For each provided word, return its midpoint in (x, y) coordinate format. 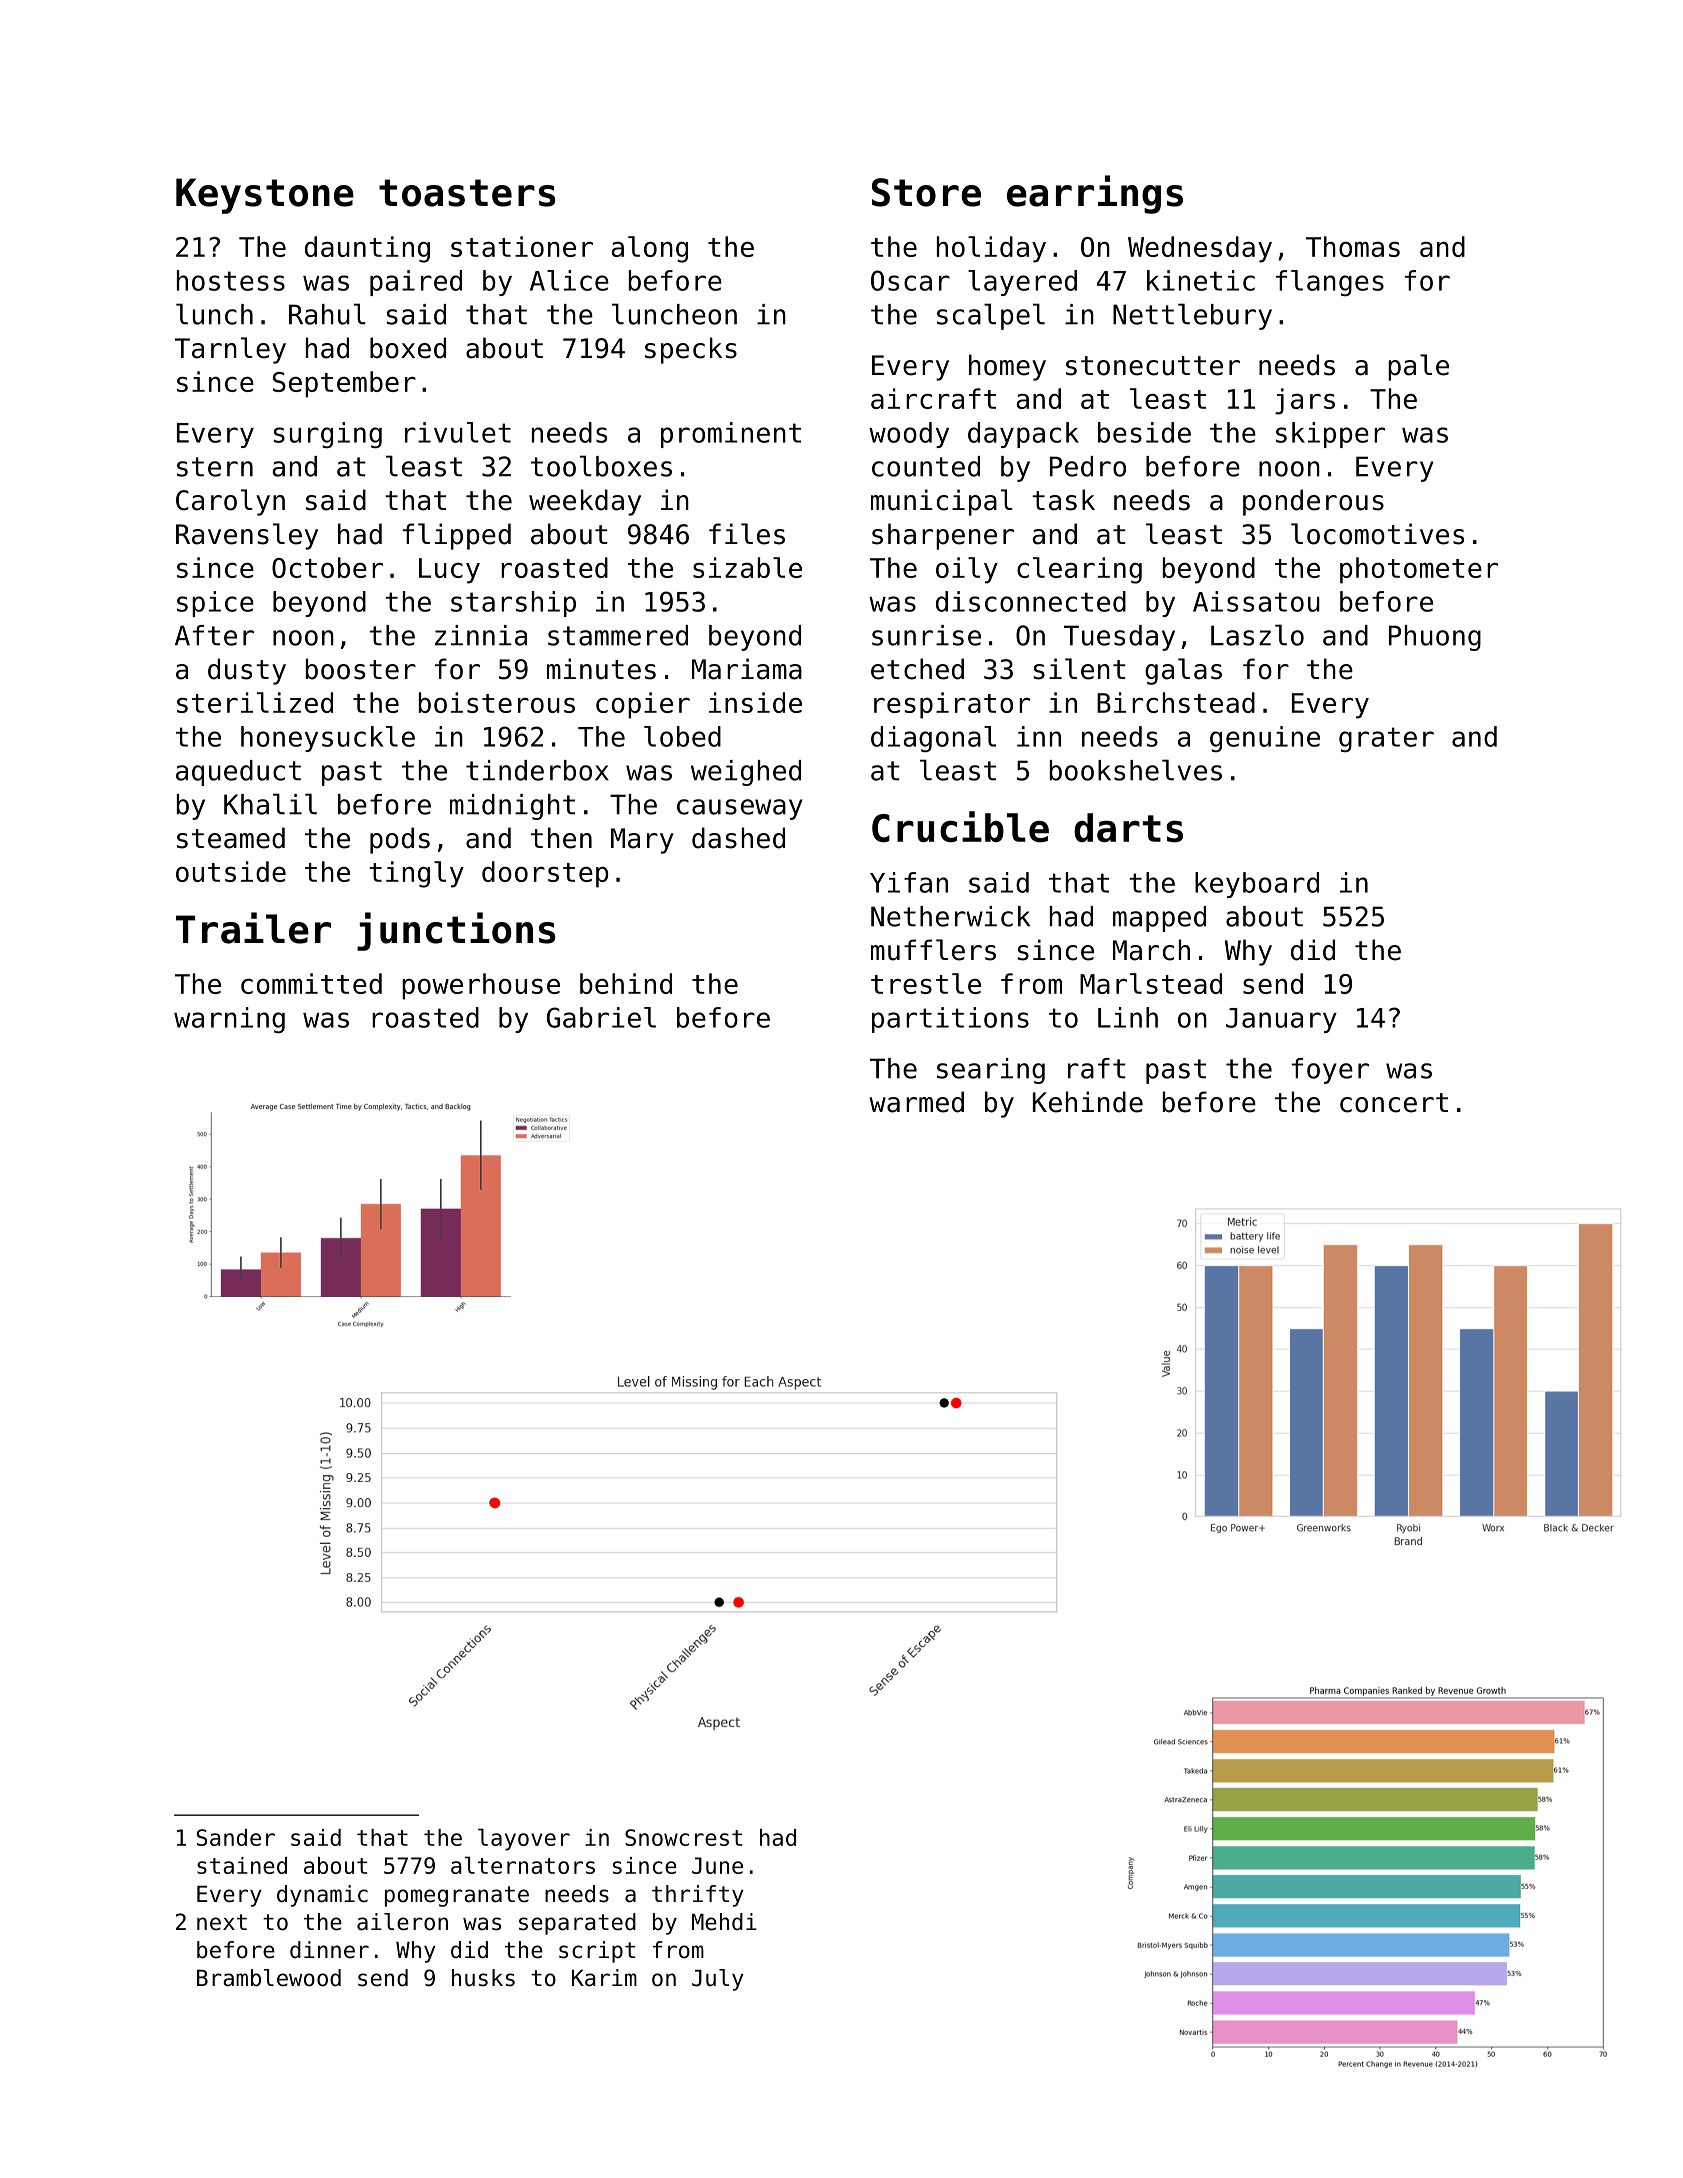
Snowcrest (683, 1837)
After (214, 635)
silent (1080, 669)
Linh (1128, 1017)
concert (1394, 1103)
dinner (329, 1950)
